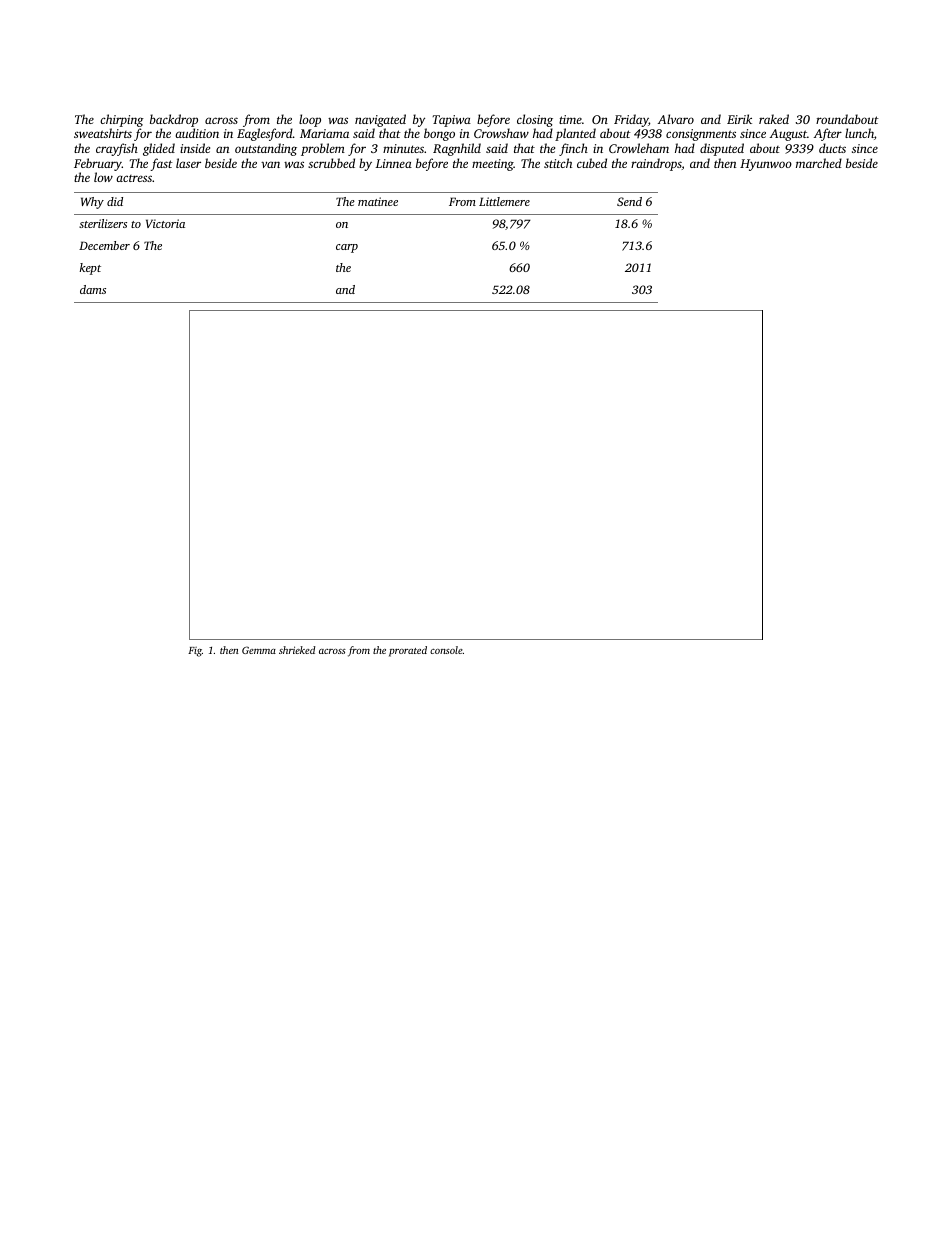  What do you see at coordinates (380, 120) in the page?
I see `navigated` at bounding box center [380, 120].
